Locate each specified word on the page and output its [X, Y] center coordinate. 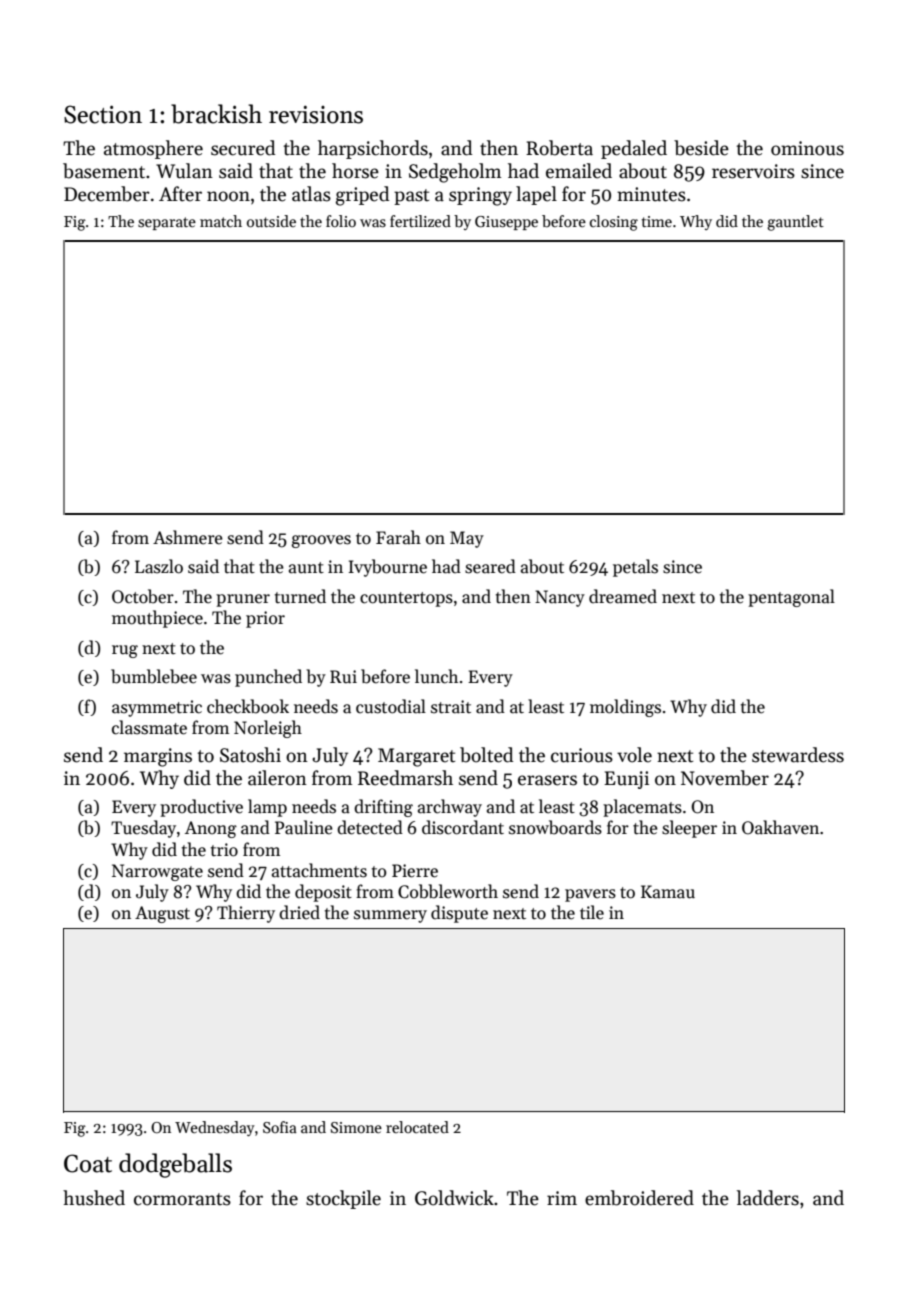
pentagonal [791, 598]
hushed [94, 1198]
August [162, 914]
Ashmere [188, 537]
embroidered [639, 1198]
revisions [316, 114]
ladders [768, 1198]
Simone [356, 1127]
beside [701, 148]
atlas [311, 194]
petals [635, 568]
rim [562, 1198]
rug [125, 651]
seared [490, 566]
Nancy [560, 598]
